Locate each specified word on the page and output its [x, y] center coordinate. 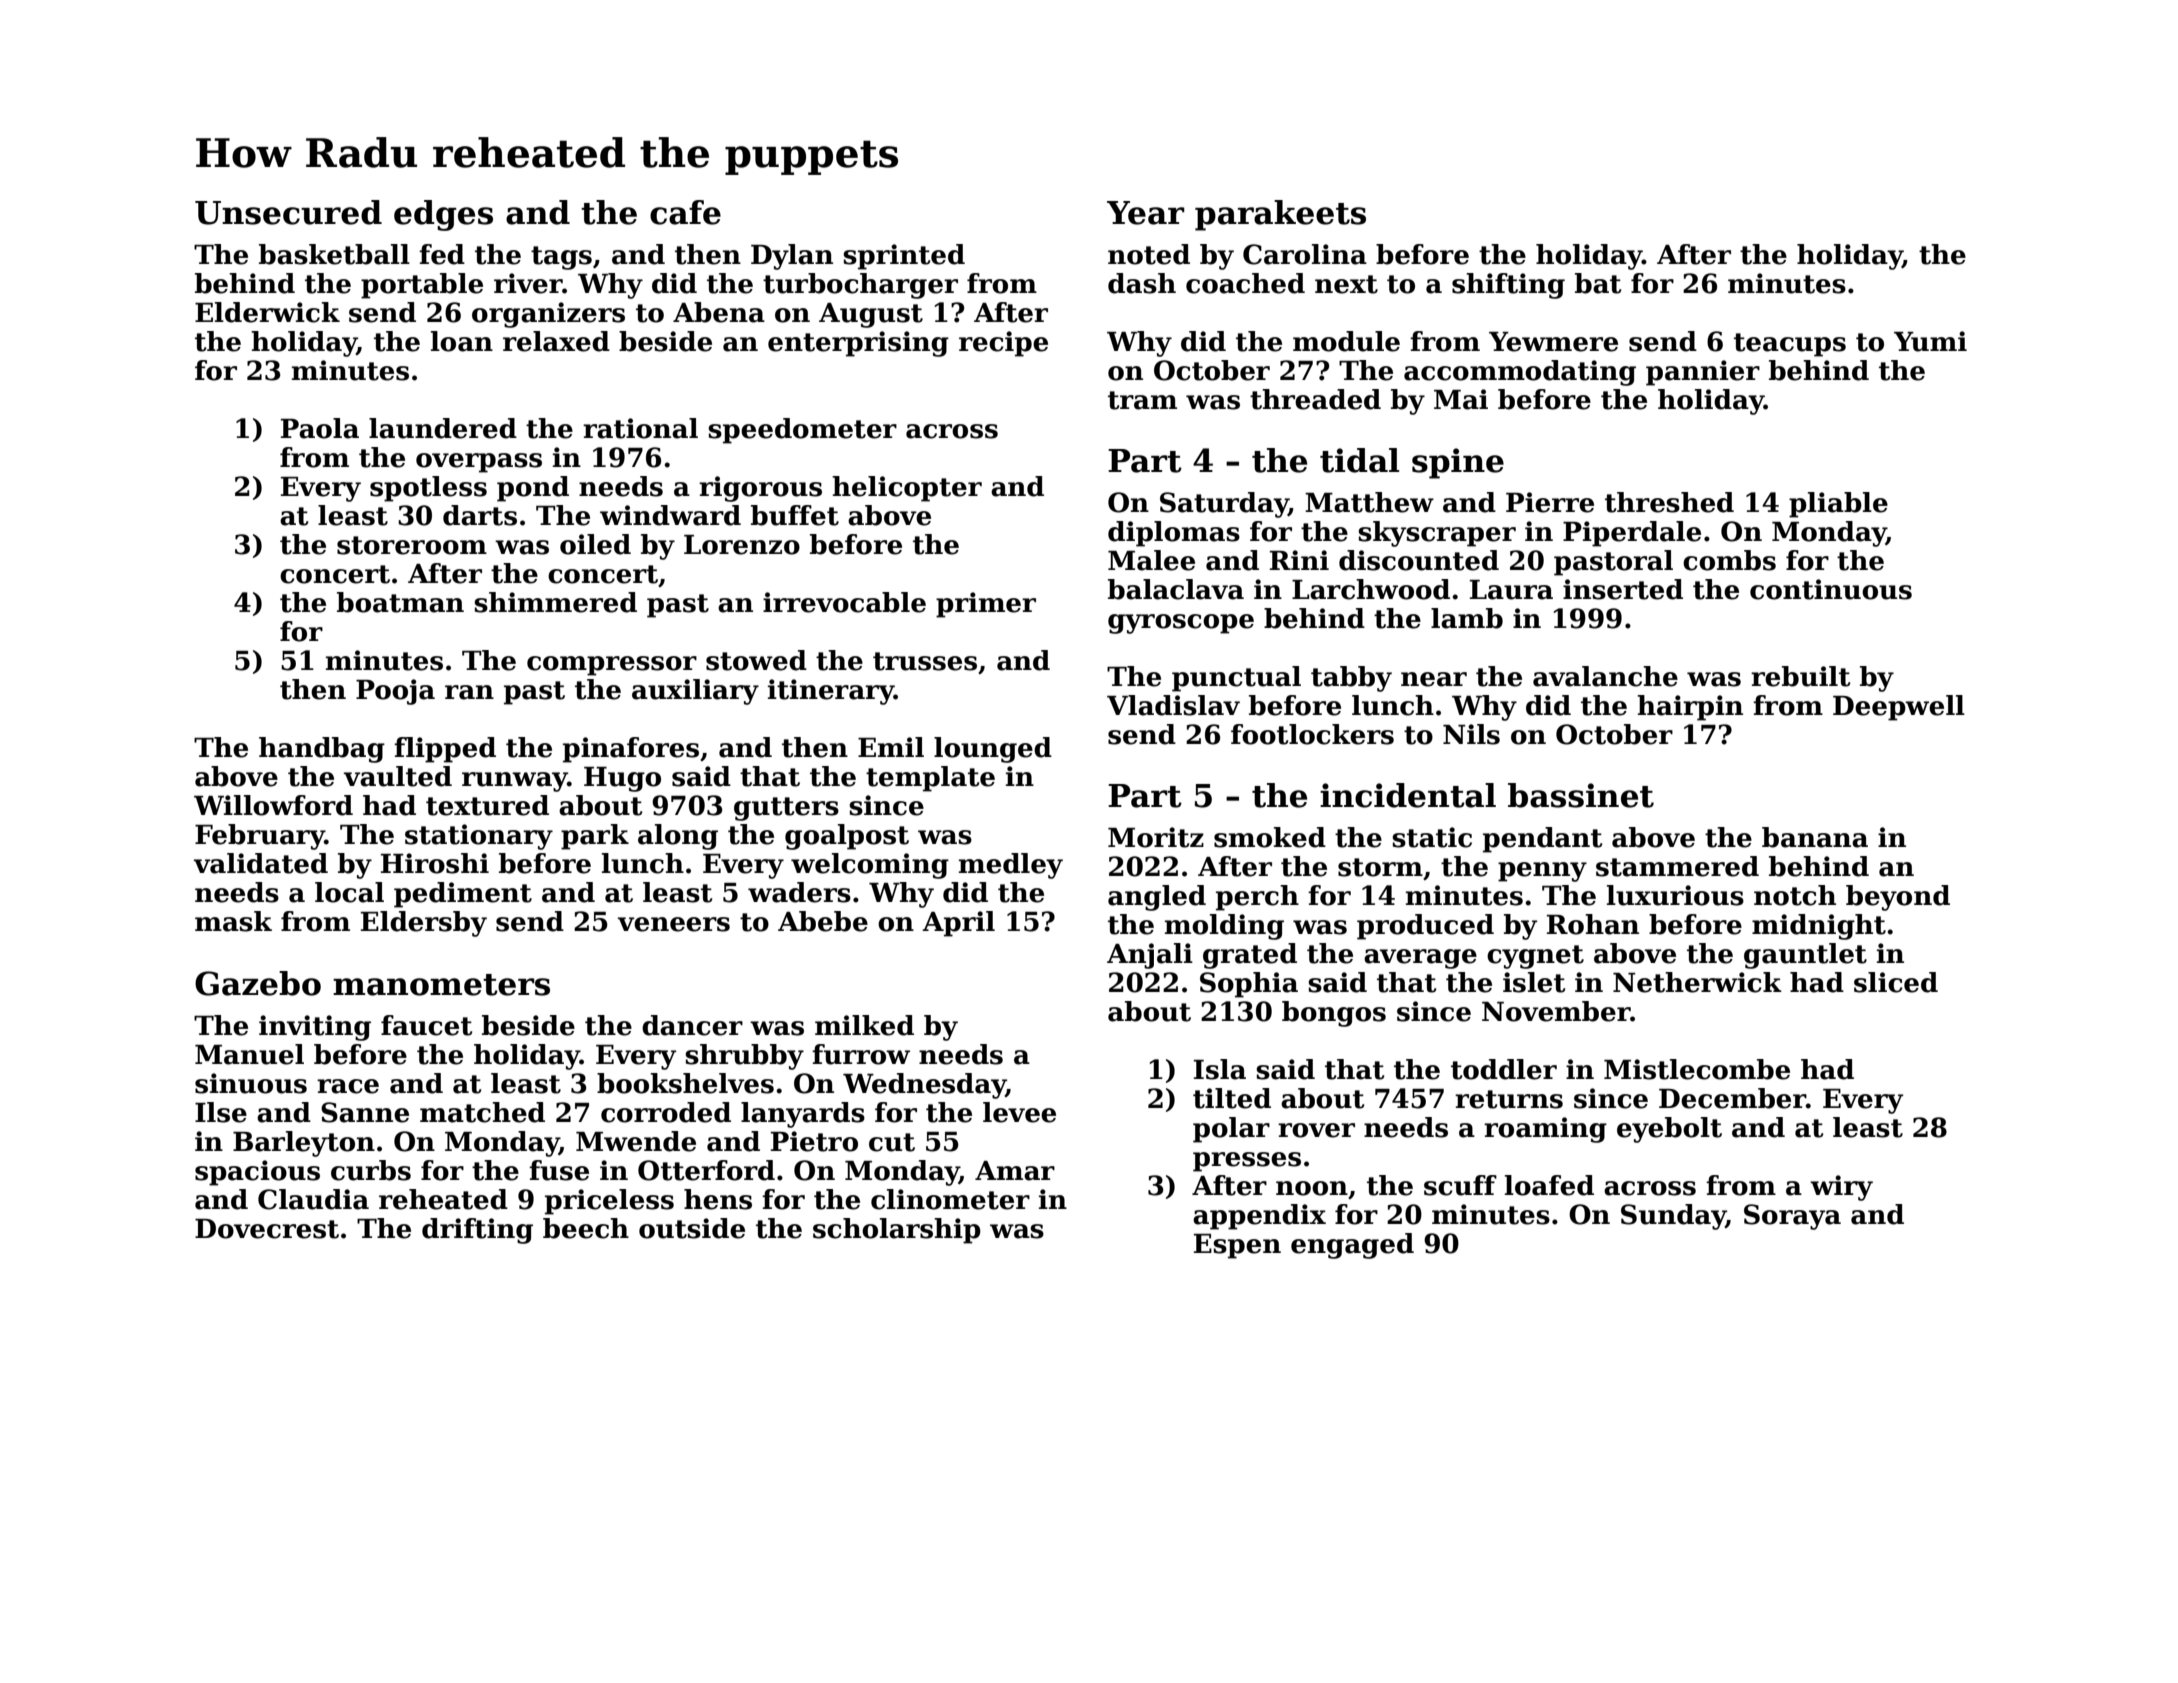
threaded [1315, 399]
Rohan [1593, 924]
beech [586, 1228]
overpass [479, 463]
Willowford [273, 805]
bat [1598, 283]
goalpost [847, 837]
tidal [1359, 460]
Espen [1237, 1246]
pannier [1703, 373]
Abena [719, 312]
